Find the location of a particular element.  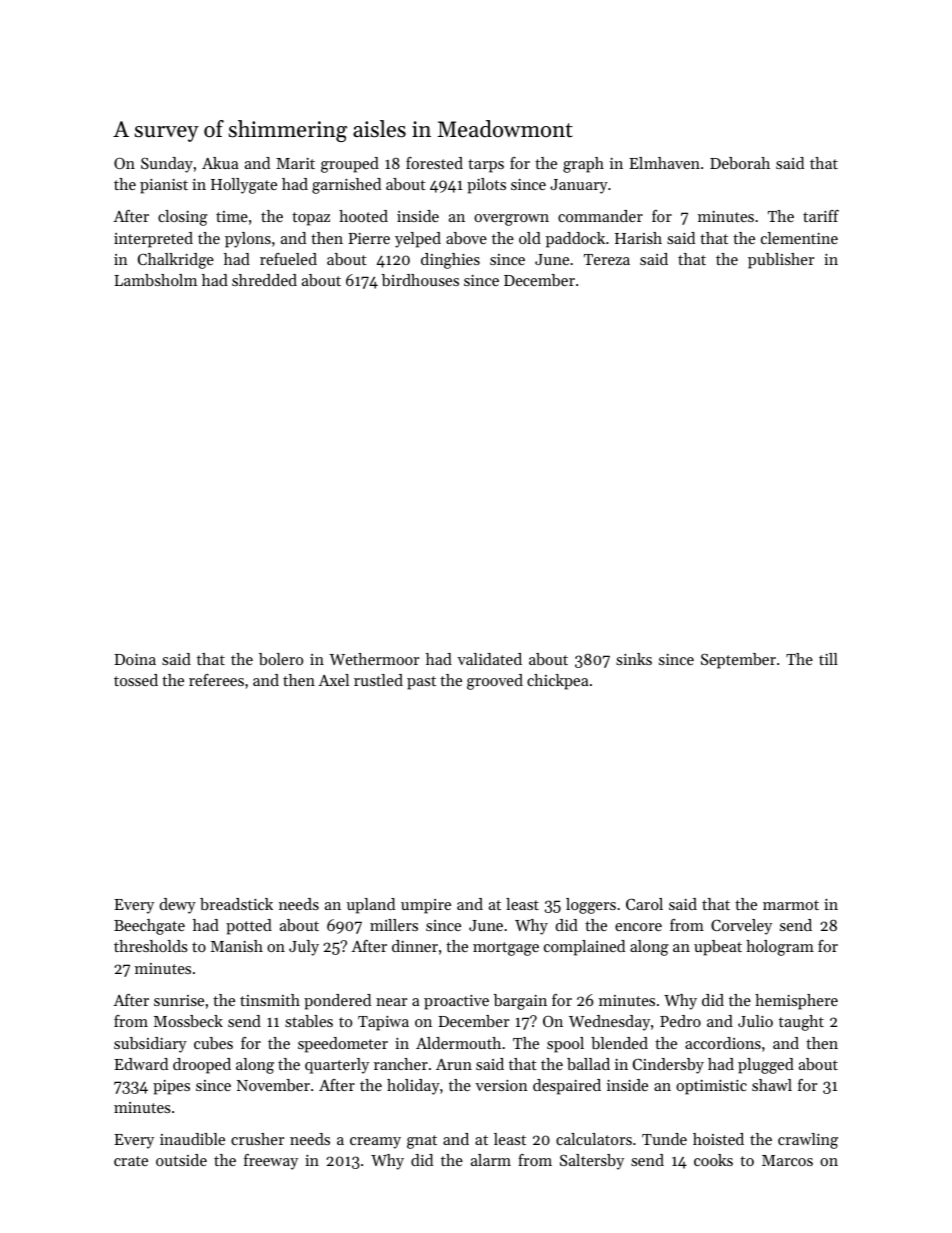

clementine is located at coordinates (799, 238).
